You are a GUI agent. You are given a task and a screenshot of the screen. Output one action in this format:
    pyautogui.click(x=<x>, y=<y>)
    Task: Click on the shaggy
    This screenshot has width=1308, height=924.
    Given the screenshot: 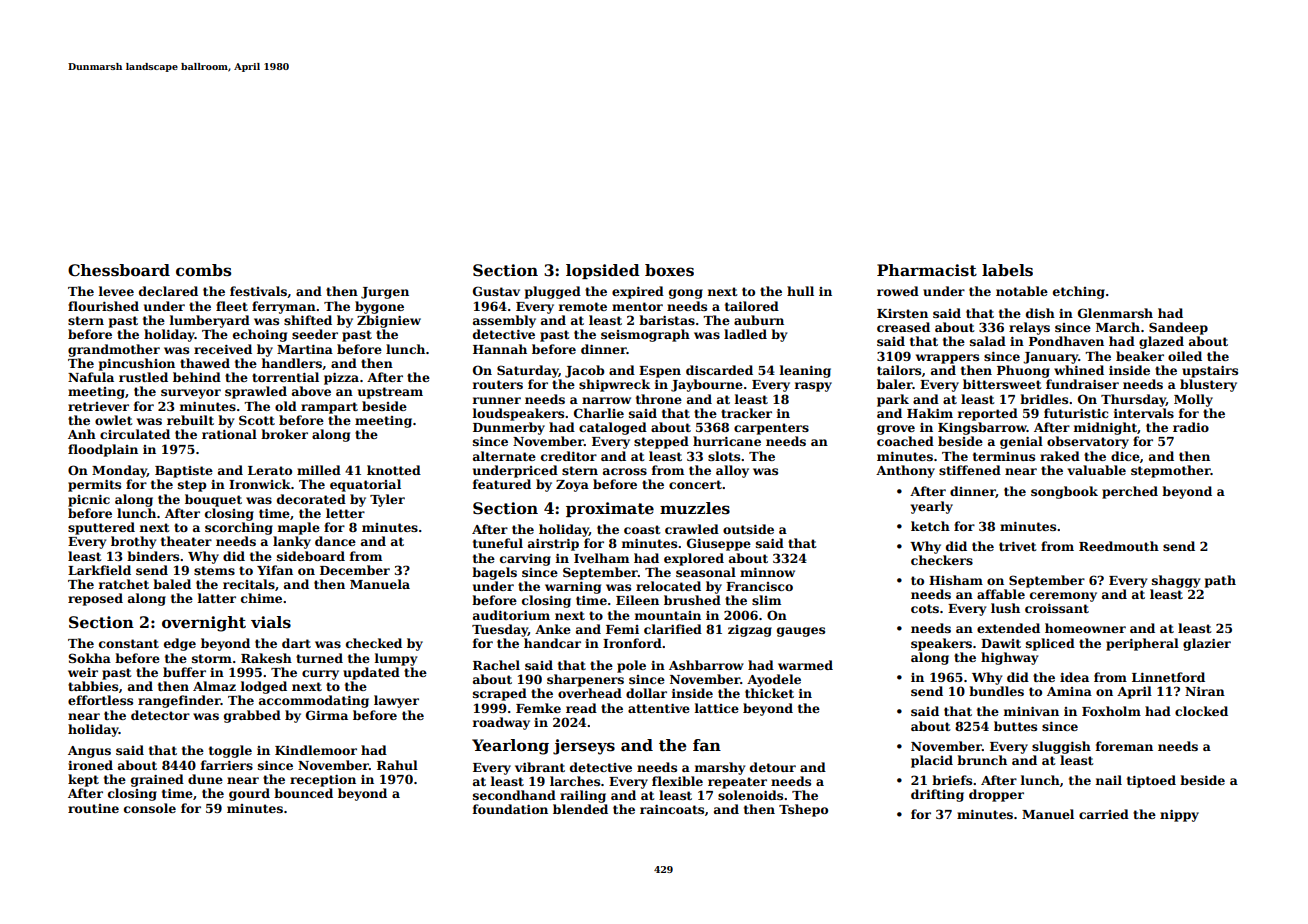 What is the action you would take?
    pyautogui.click(x=1176, y=581)
